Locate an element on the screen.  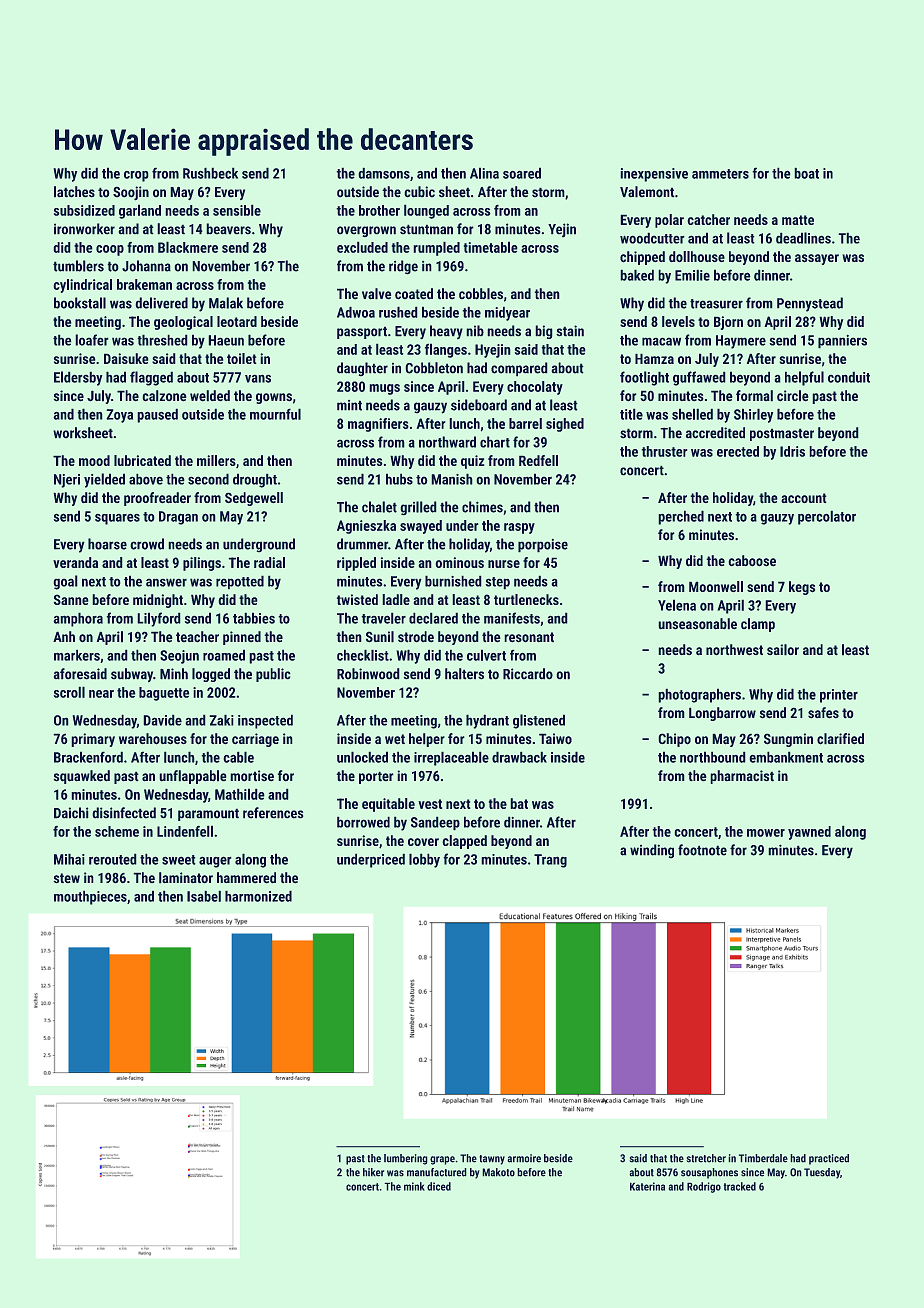
clarified is located at coordinates (840, 739).
